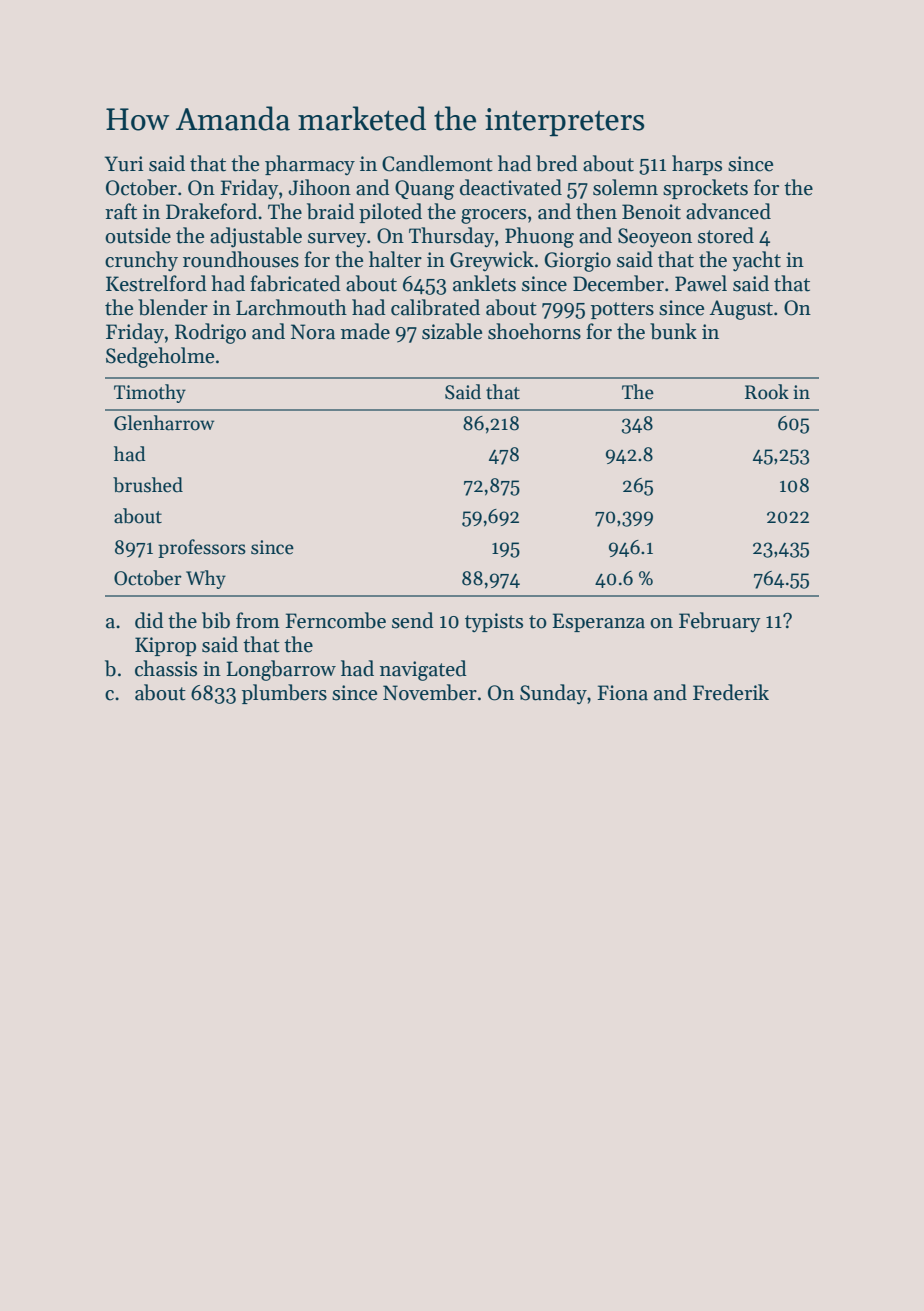 The width and height of the screenshot is (924, 1311). Describe the element at coordinates (720, 622) in the screenshot. I see `February` at that location.
